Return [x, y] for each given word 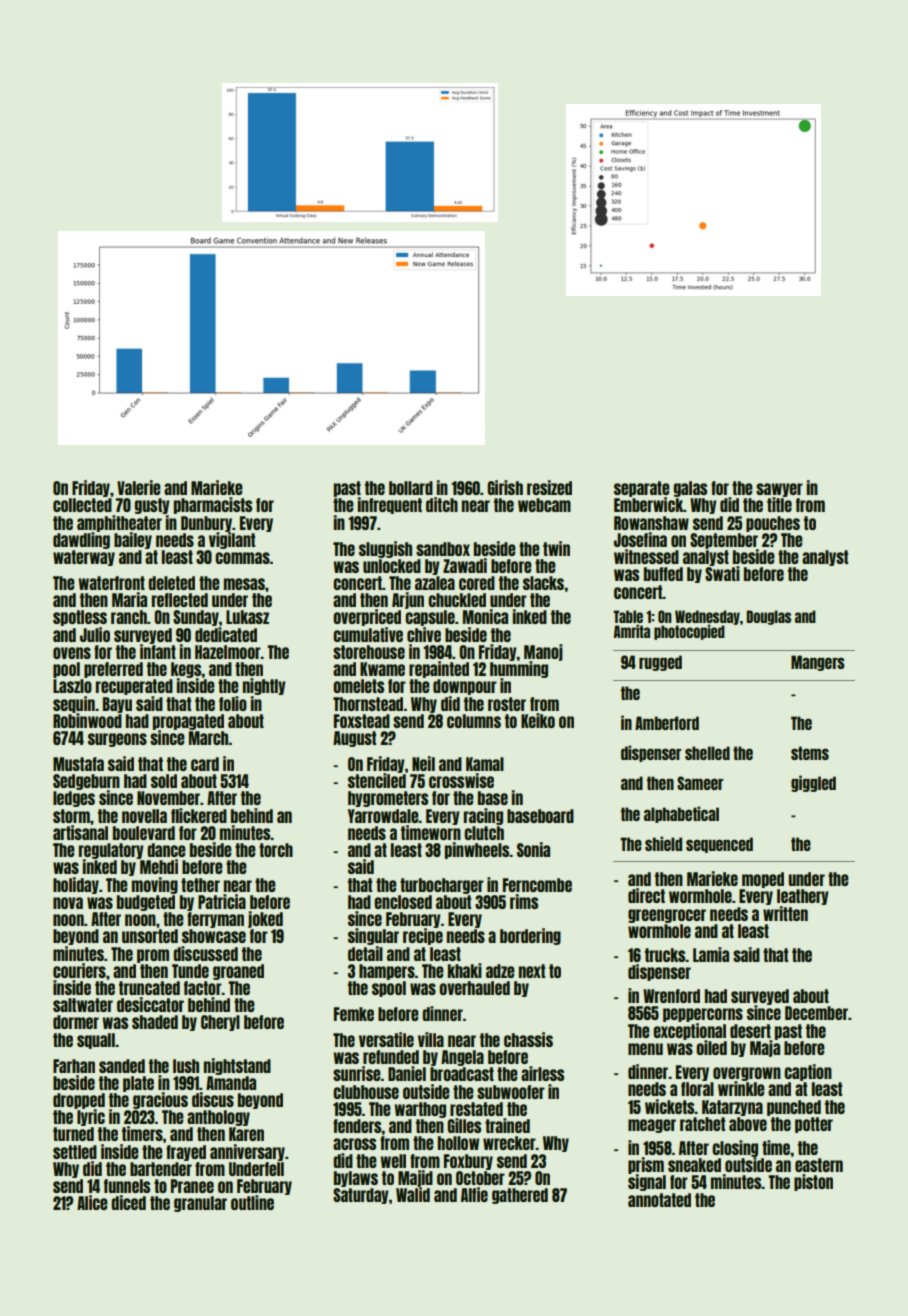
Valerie [139, 487]
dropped [79, 1101]
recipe [423, 936]
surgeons [117, 740]
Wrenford [671, 996]
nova [68, 903]
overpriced [367, 617]
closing [735, 1148]
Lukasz [247, 617]
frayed [186, 1153]
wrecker [509, 1143]
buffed [663, 574]
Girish [505, 487]
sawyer [779, 490]
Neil [423, 763]
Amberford [667, 723]
